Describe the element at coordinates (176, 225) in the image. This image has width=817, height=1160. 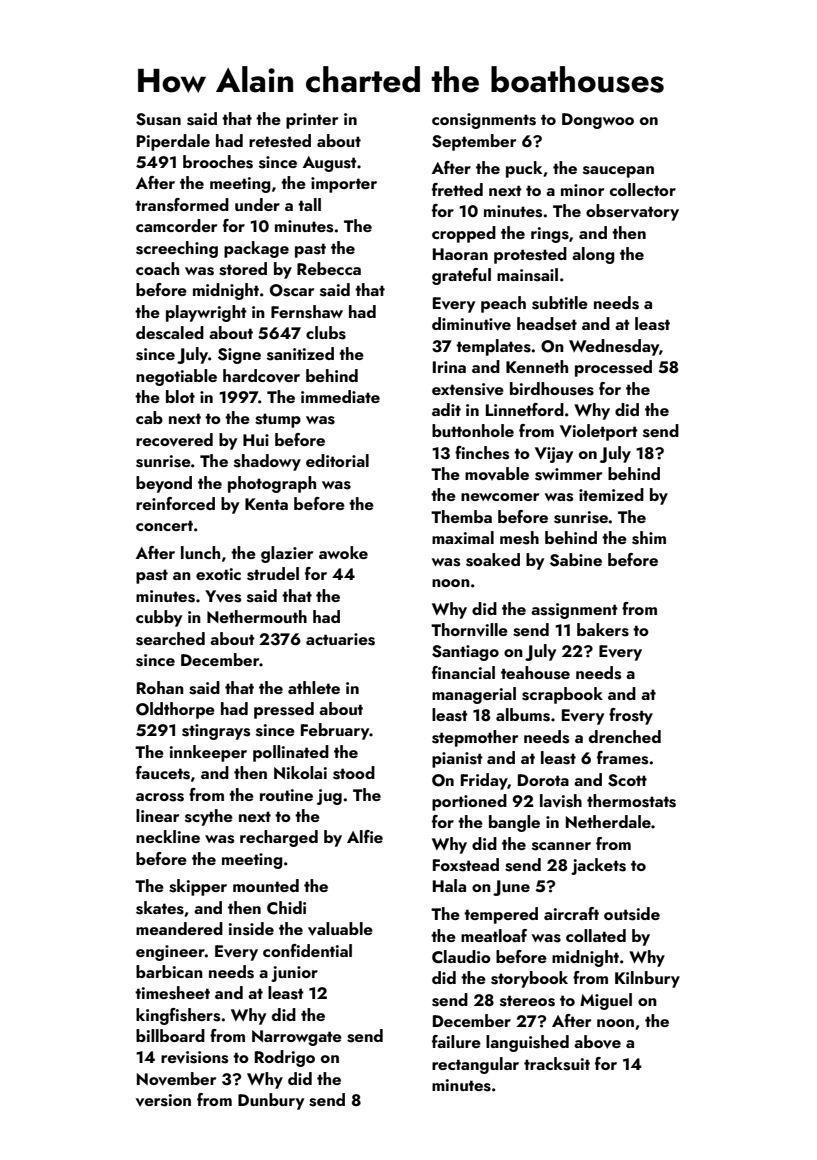
I see `camcorder` at that location.
